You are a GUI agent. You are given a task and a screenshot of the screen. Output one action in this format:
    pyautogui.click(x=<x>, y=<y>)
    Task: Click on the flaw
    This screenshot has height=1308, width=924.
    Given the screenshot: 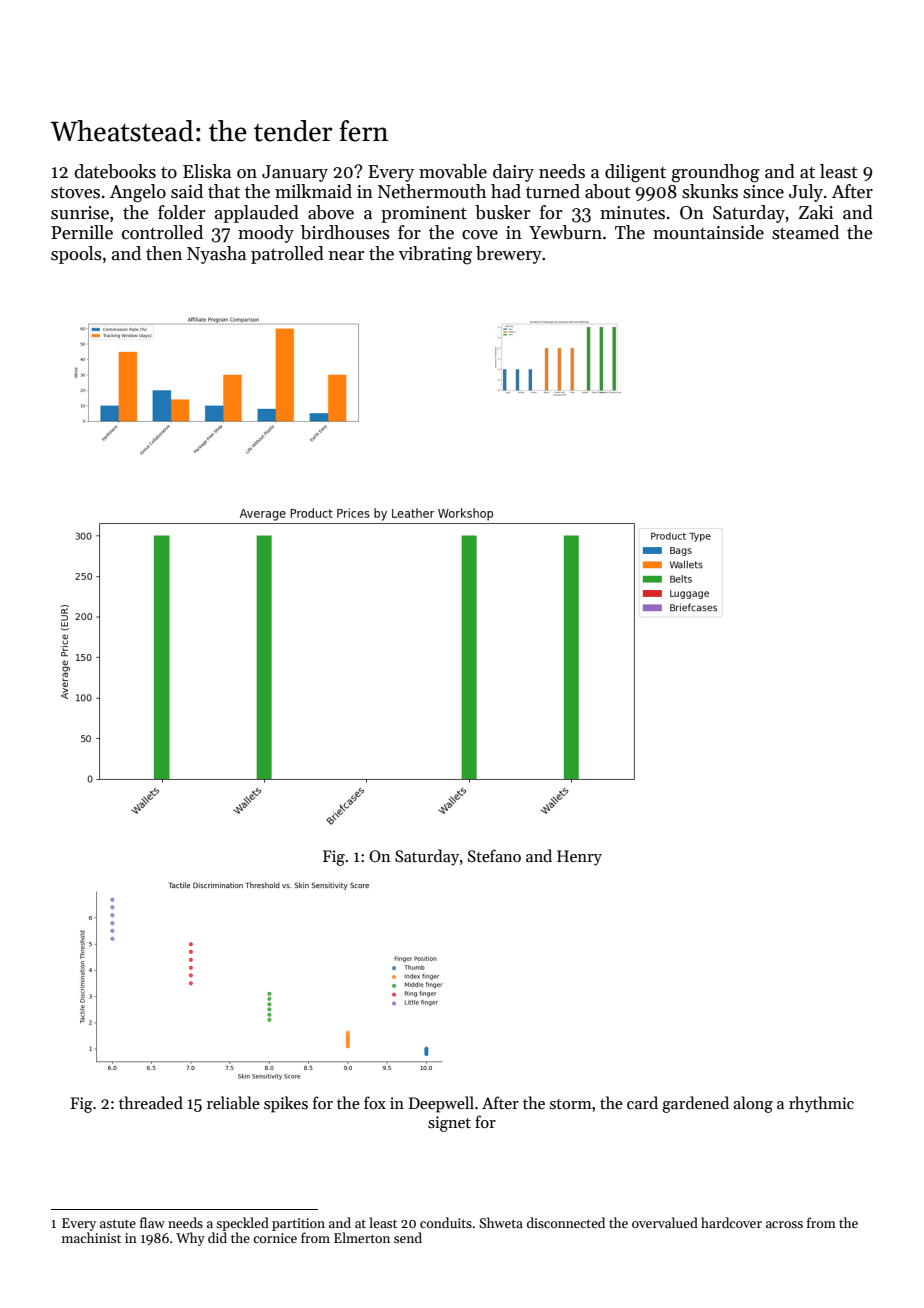 What is the action you would take?
    pyautogui.click(x=152, y=1222)
